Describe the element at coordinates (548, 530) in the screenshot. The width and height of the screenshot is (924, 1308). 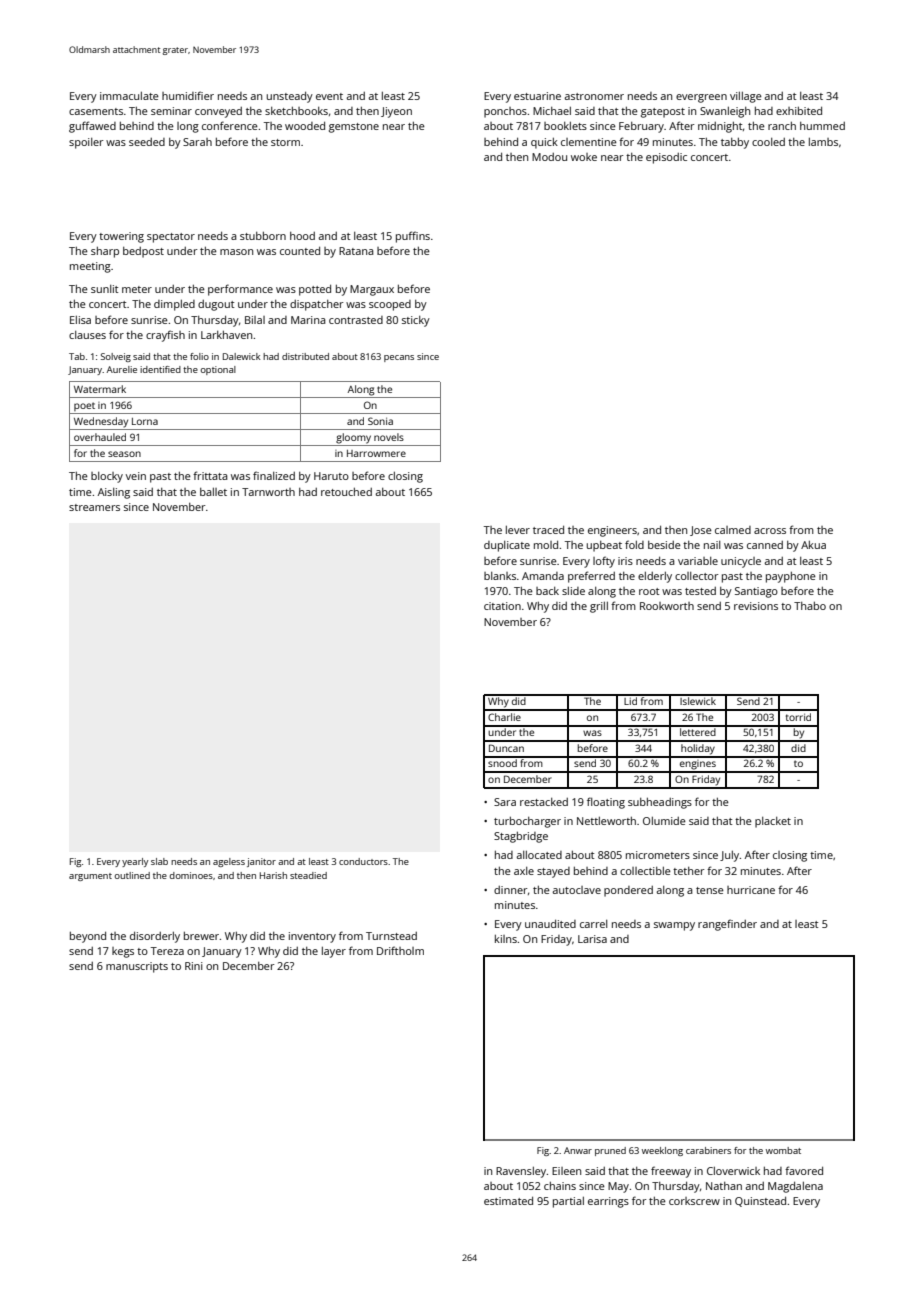
I see `traced` at that location.
